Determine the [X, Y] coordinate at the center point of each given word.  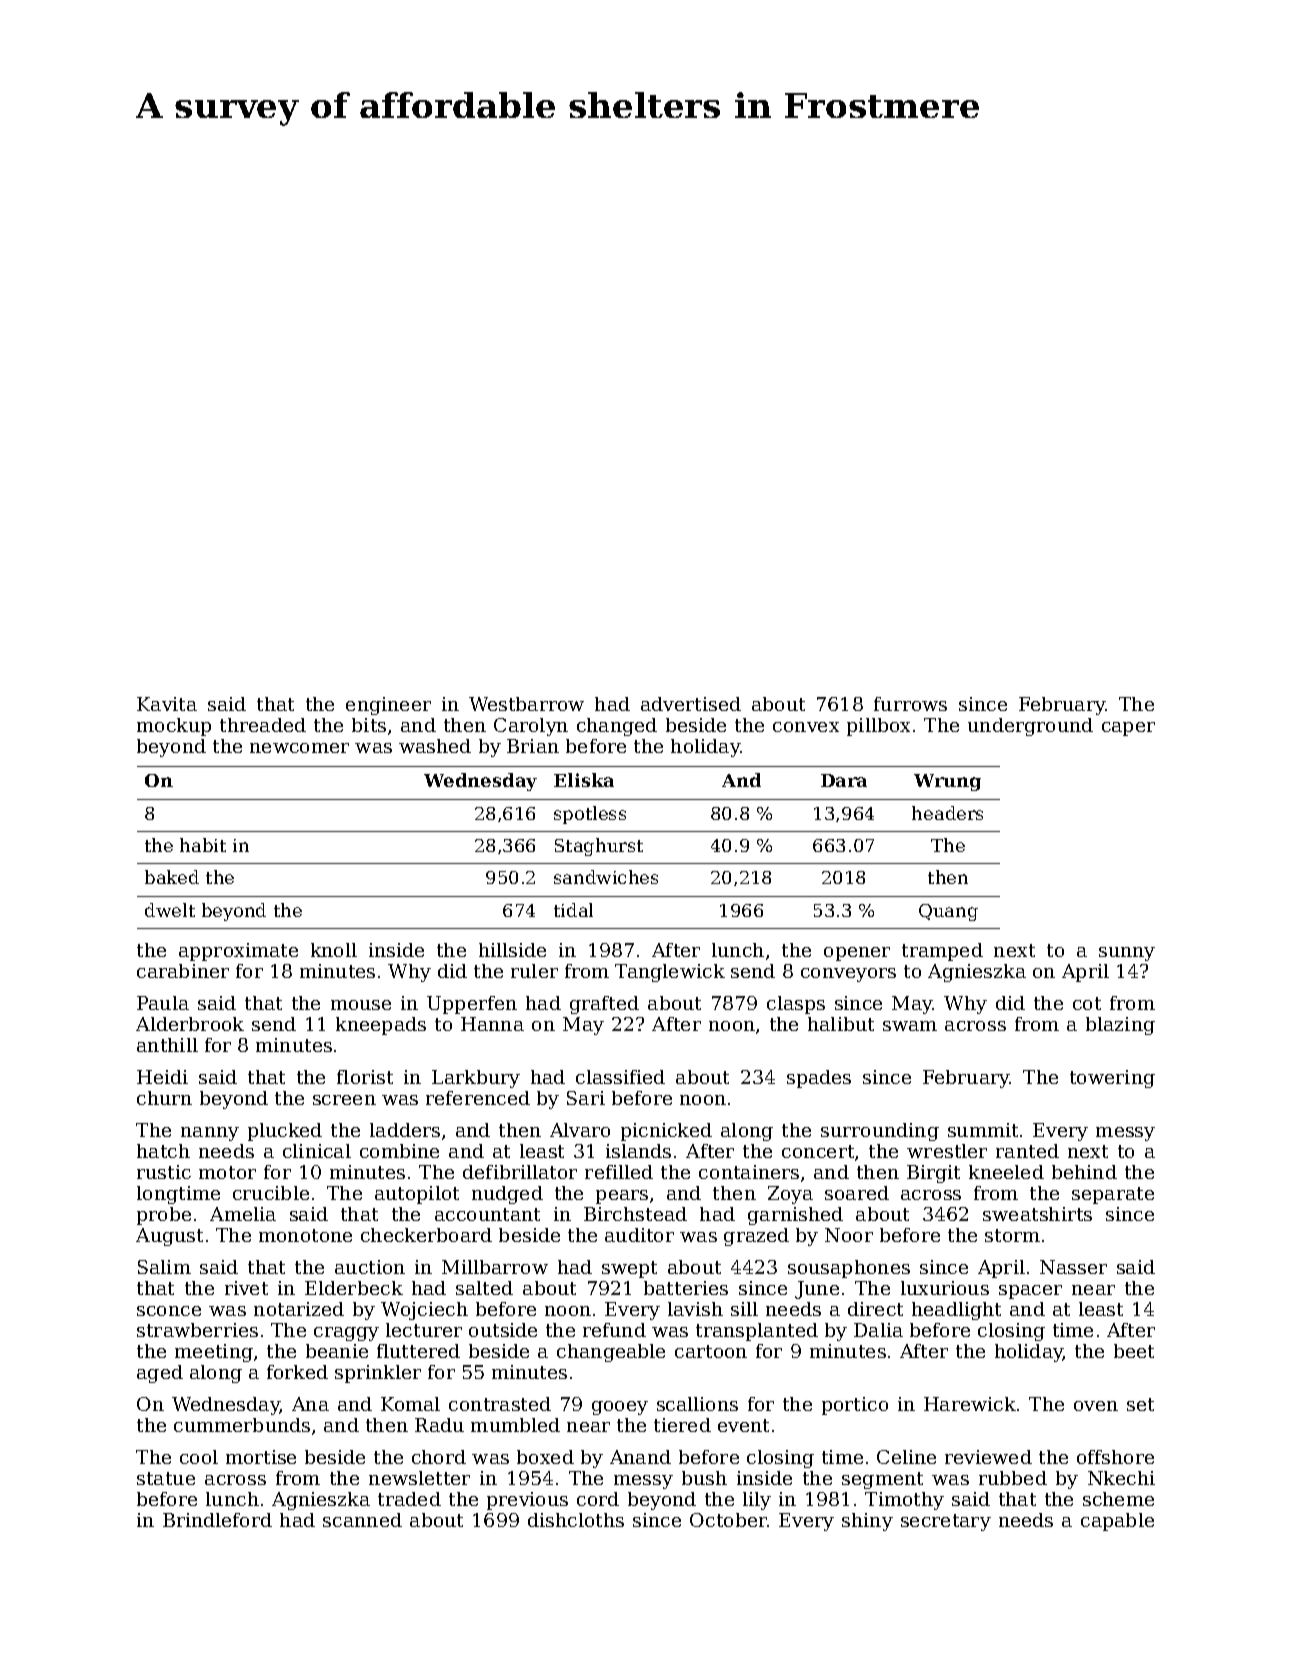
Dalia [878, 1330]
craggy [346, 1334]
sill [744, 1309]
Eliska [584, 780]
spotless [590, 815]
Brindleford [217, 1520]
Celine [906, 1457]
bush [704, 1478]
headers [947, 813]
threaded [263, 725]
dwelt [170, 910]
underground [1030, 727]
